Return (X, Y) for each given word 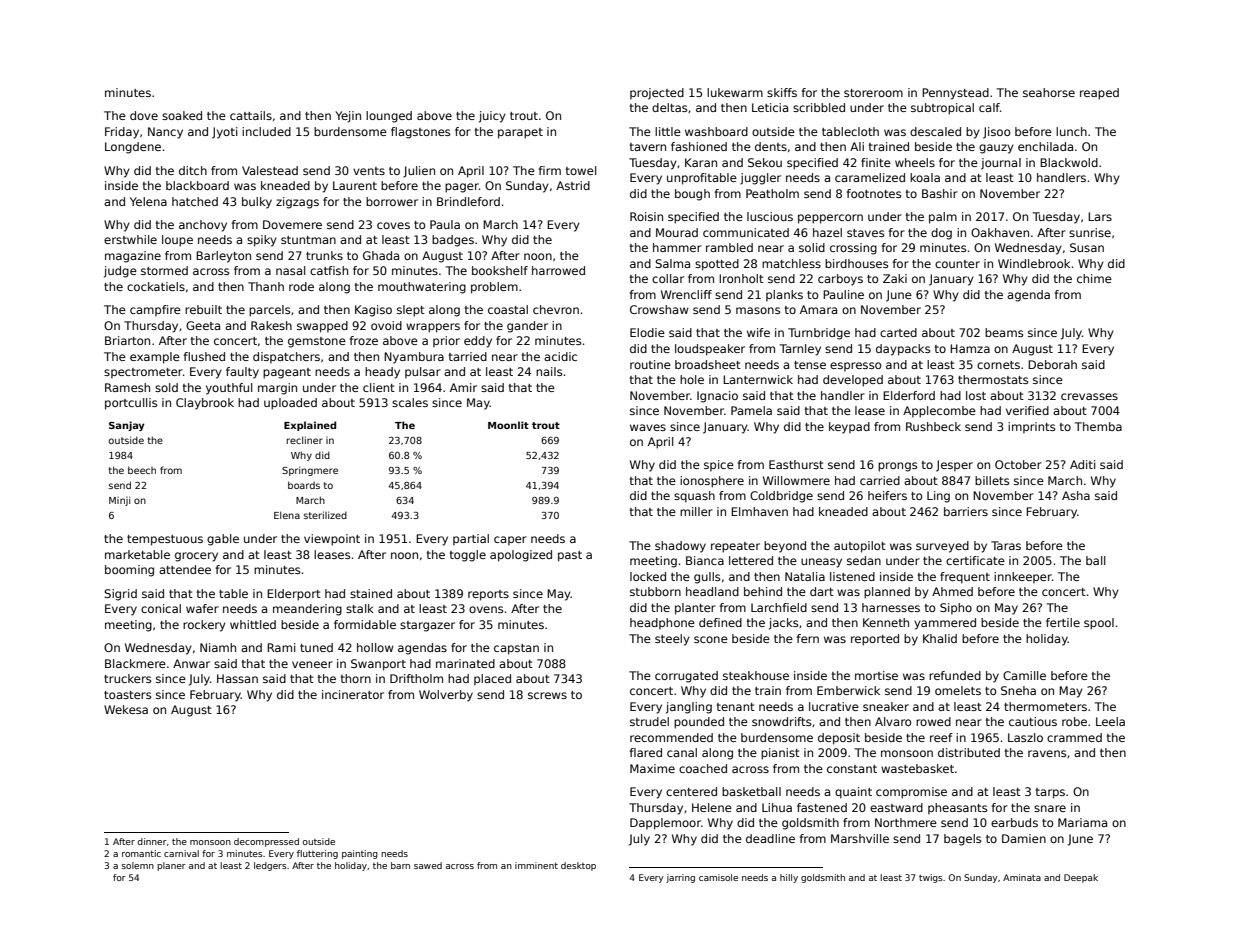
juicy (492, 117)
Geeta (203, 325)
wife (758, 332)
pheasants (957, 809)
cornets (998, 365)
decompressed (266, 842)
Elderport (294, 595)
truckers (127, 678)
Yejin (348, 117)
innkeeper (1023, 578)
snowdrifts (781, 721)
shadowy (680, 547)
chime (1094, 278)
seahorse (1049, 92)
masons (758, 310)
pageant (287, 373)
